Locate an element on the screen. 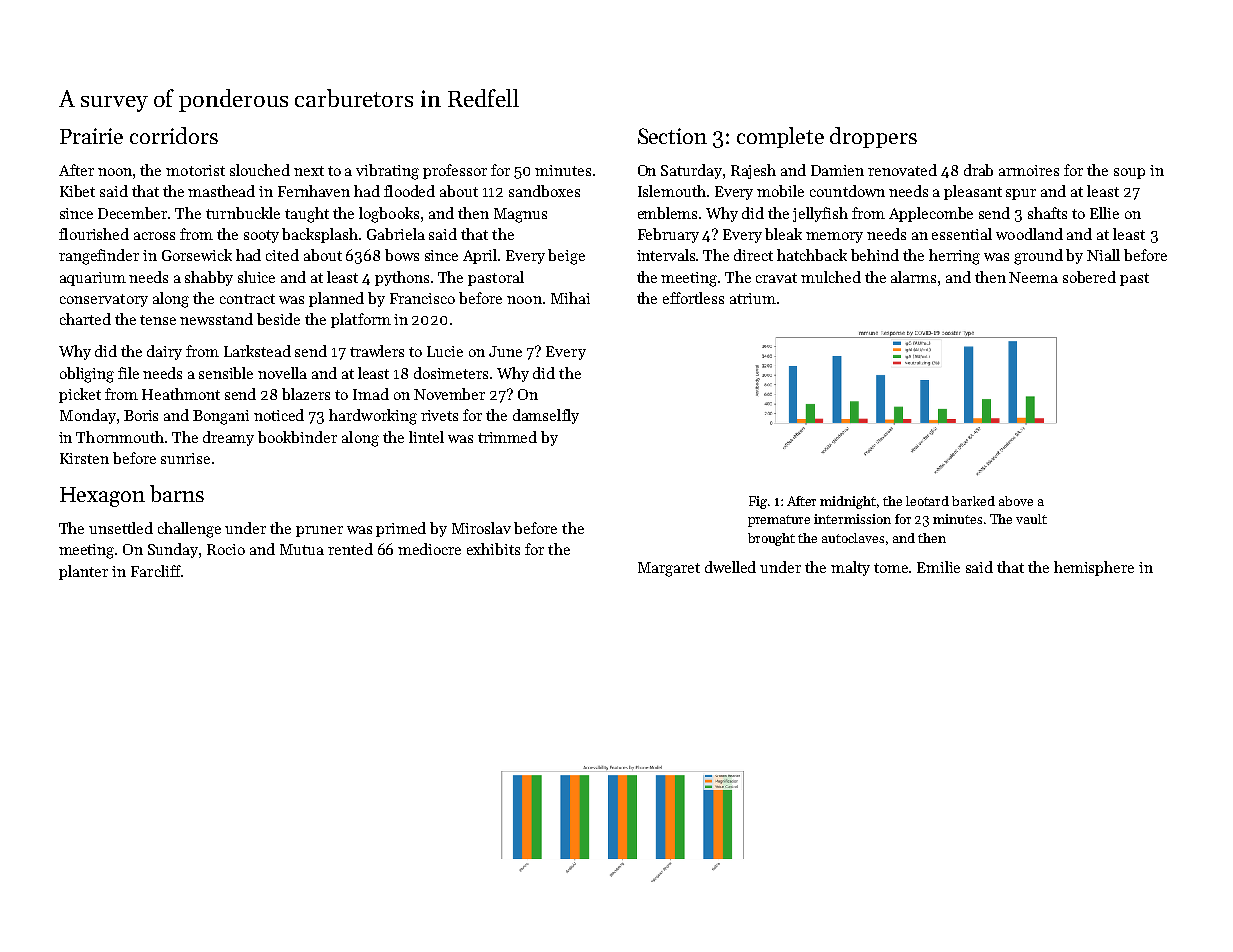  file is located at coordinates (128, 373).
